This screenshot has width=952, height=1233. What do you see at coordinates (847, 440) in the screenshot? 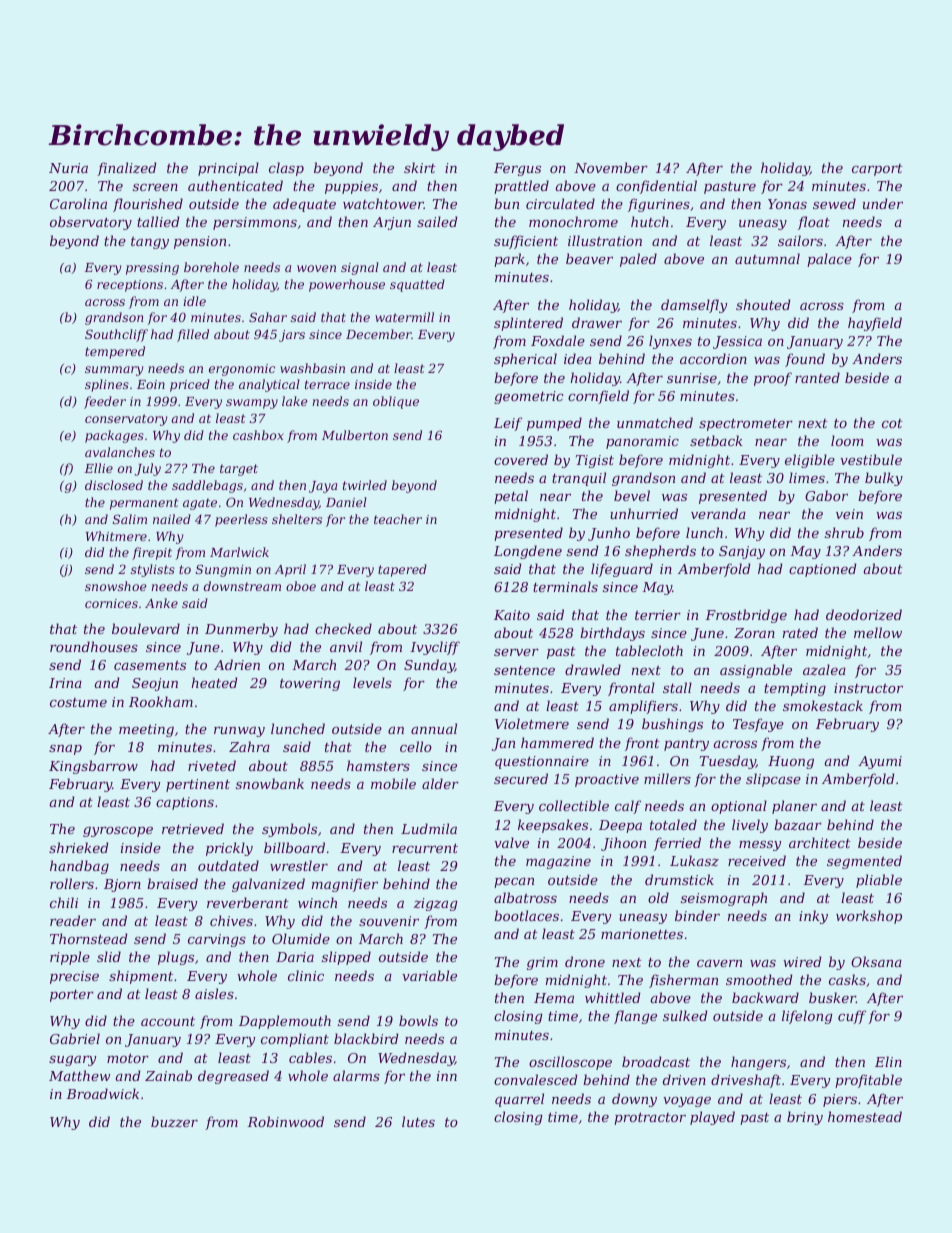
I see `loom` at bounding box center [847, 440].
